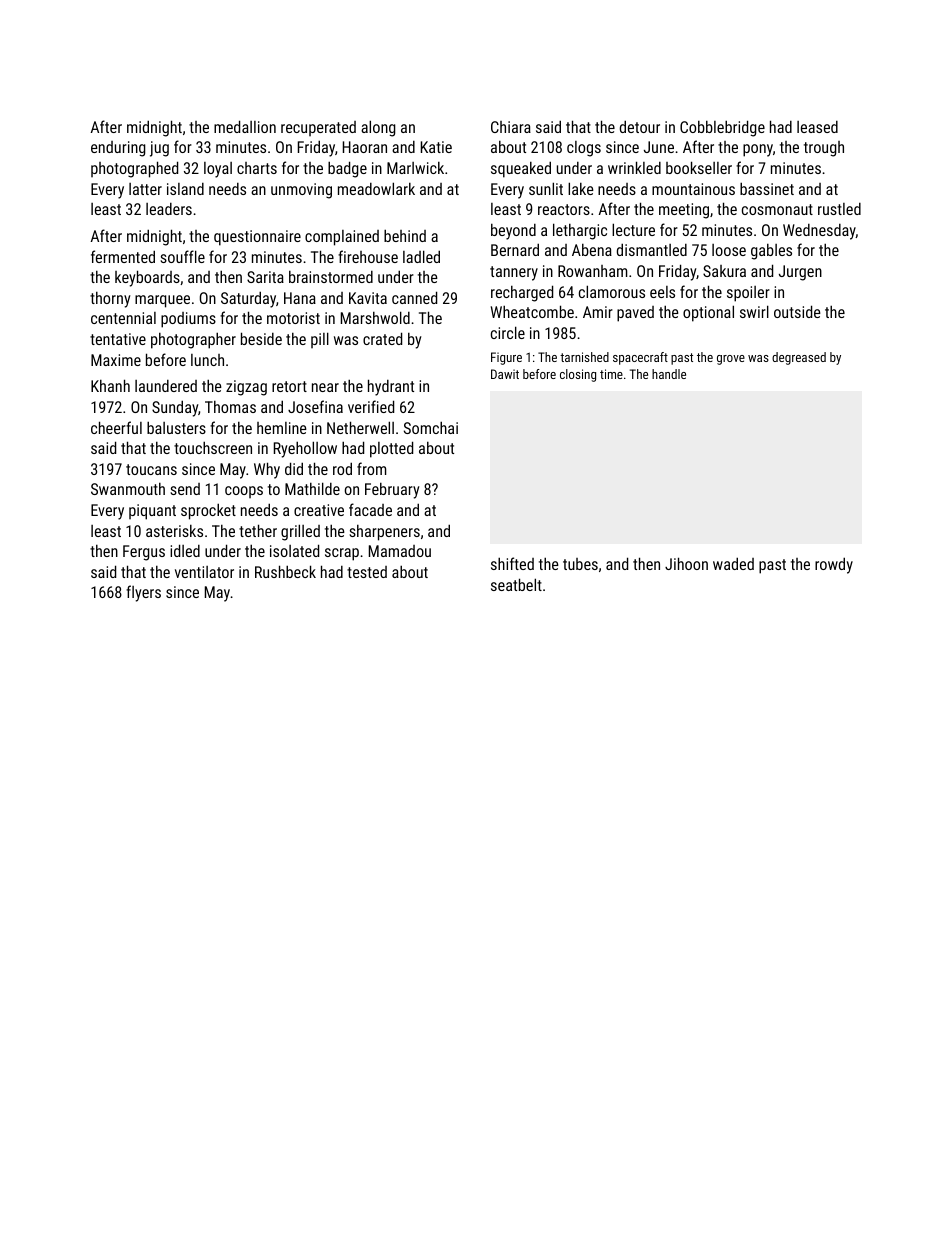  I want to click on rowdy, so click(834, 565).
